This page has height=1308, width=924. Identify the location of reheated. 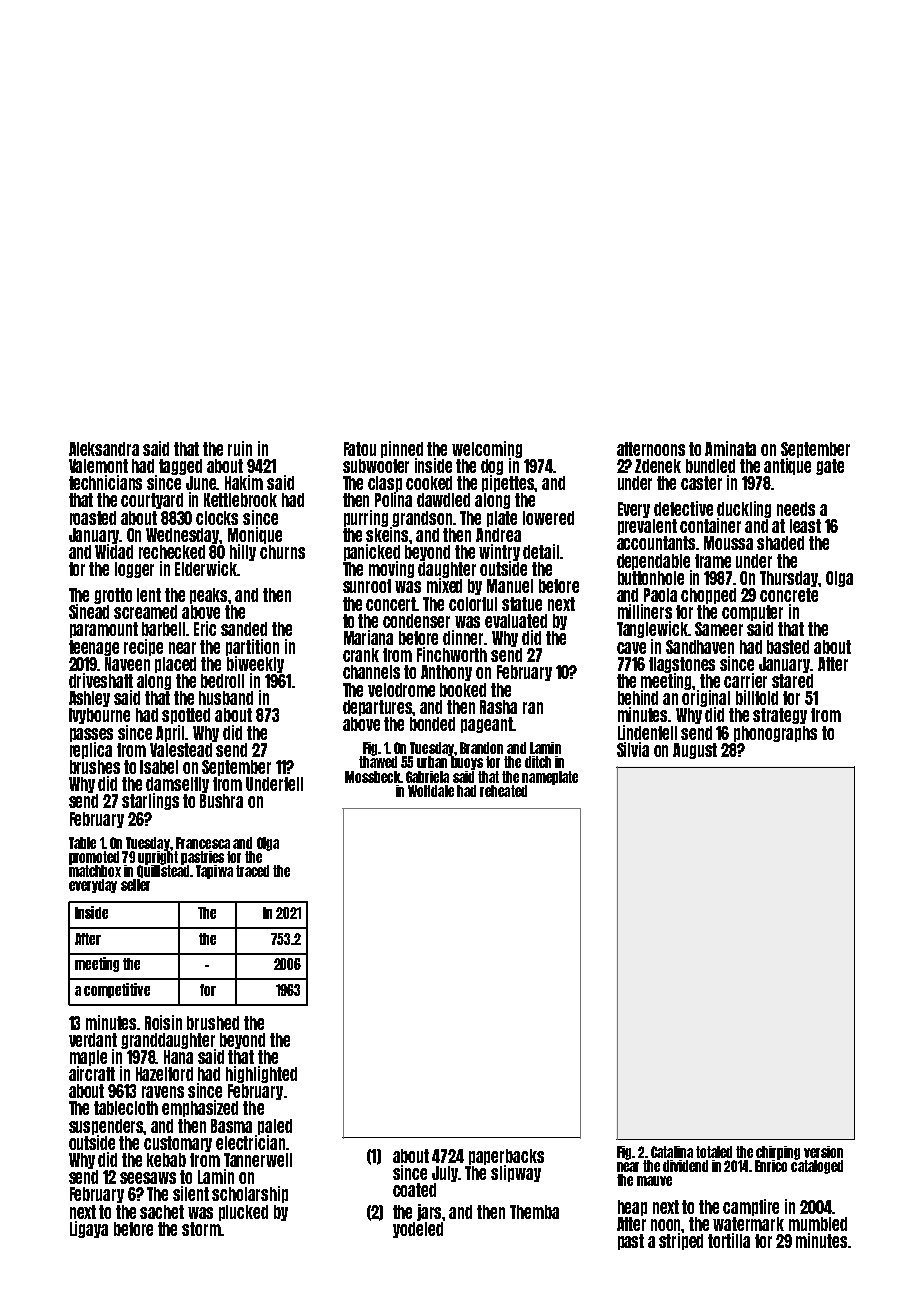
(503, 791).
